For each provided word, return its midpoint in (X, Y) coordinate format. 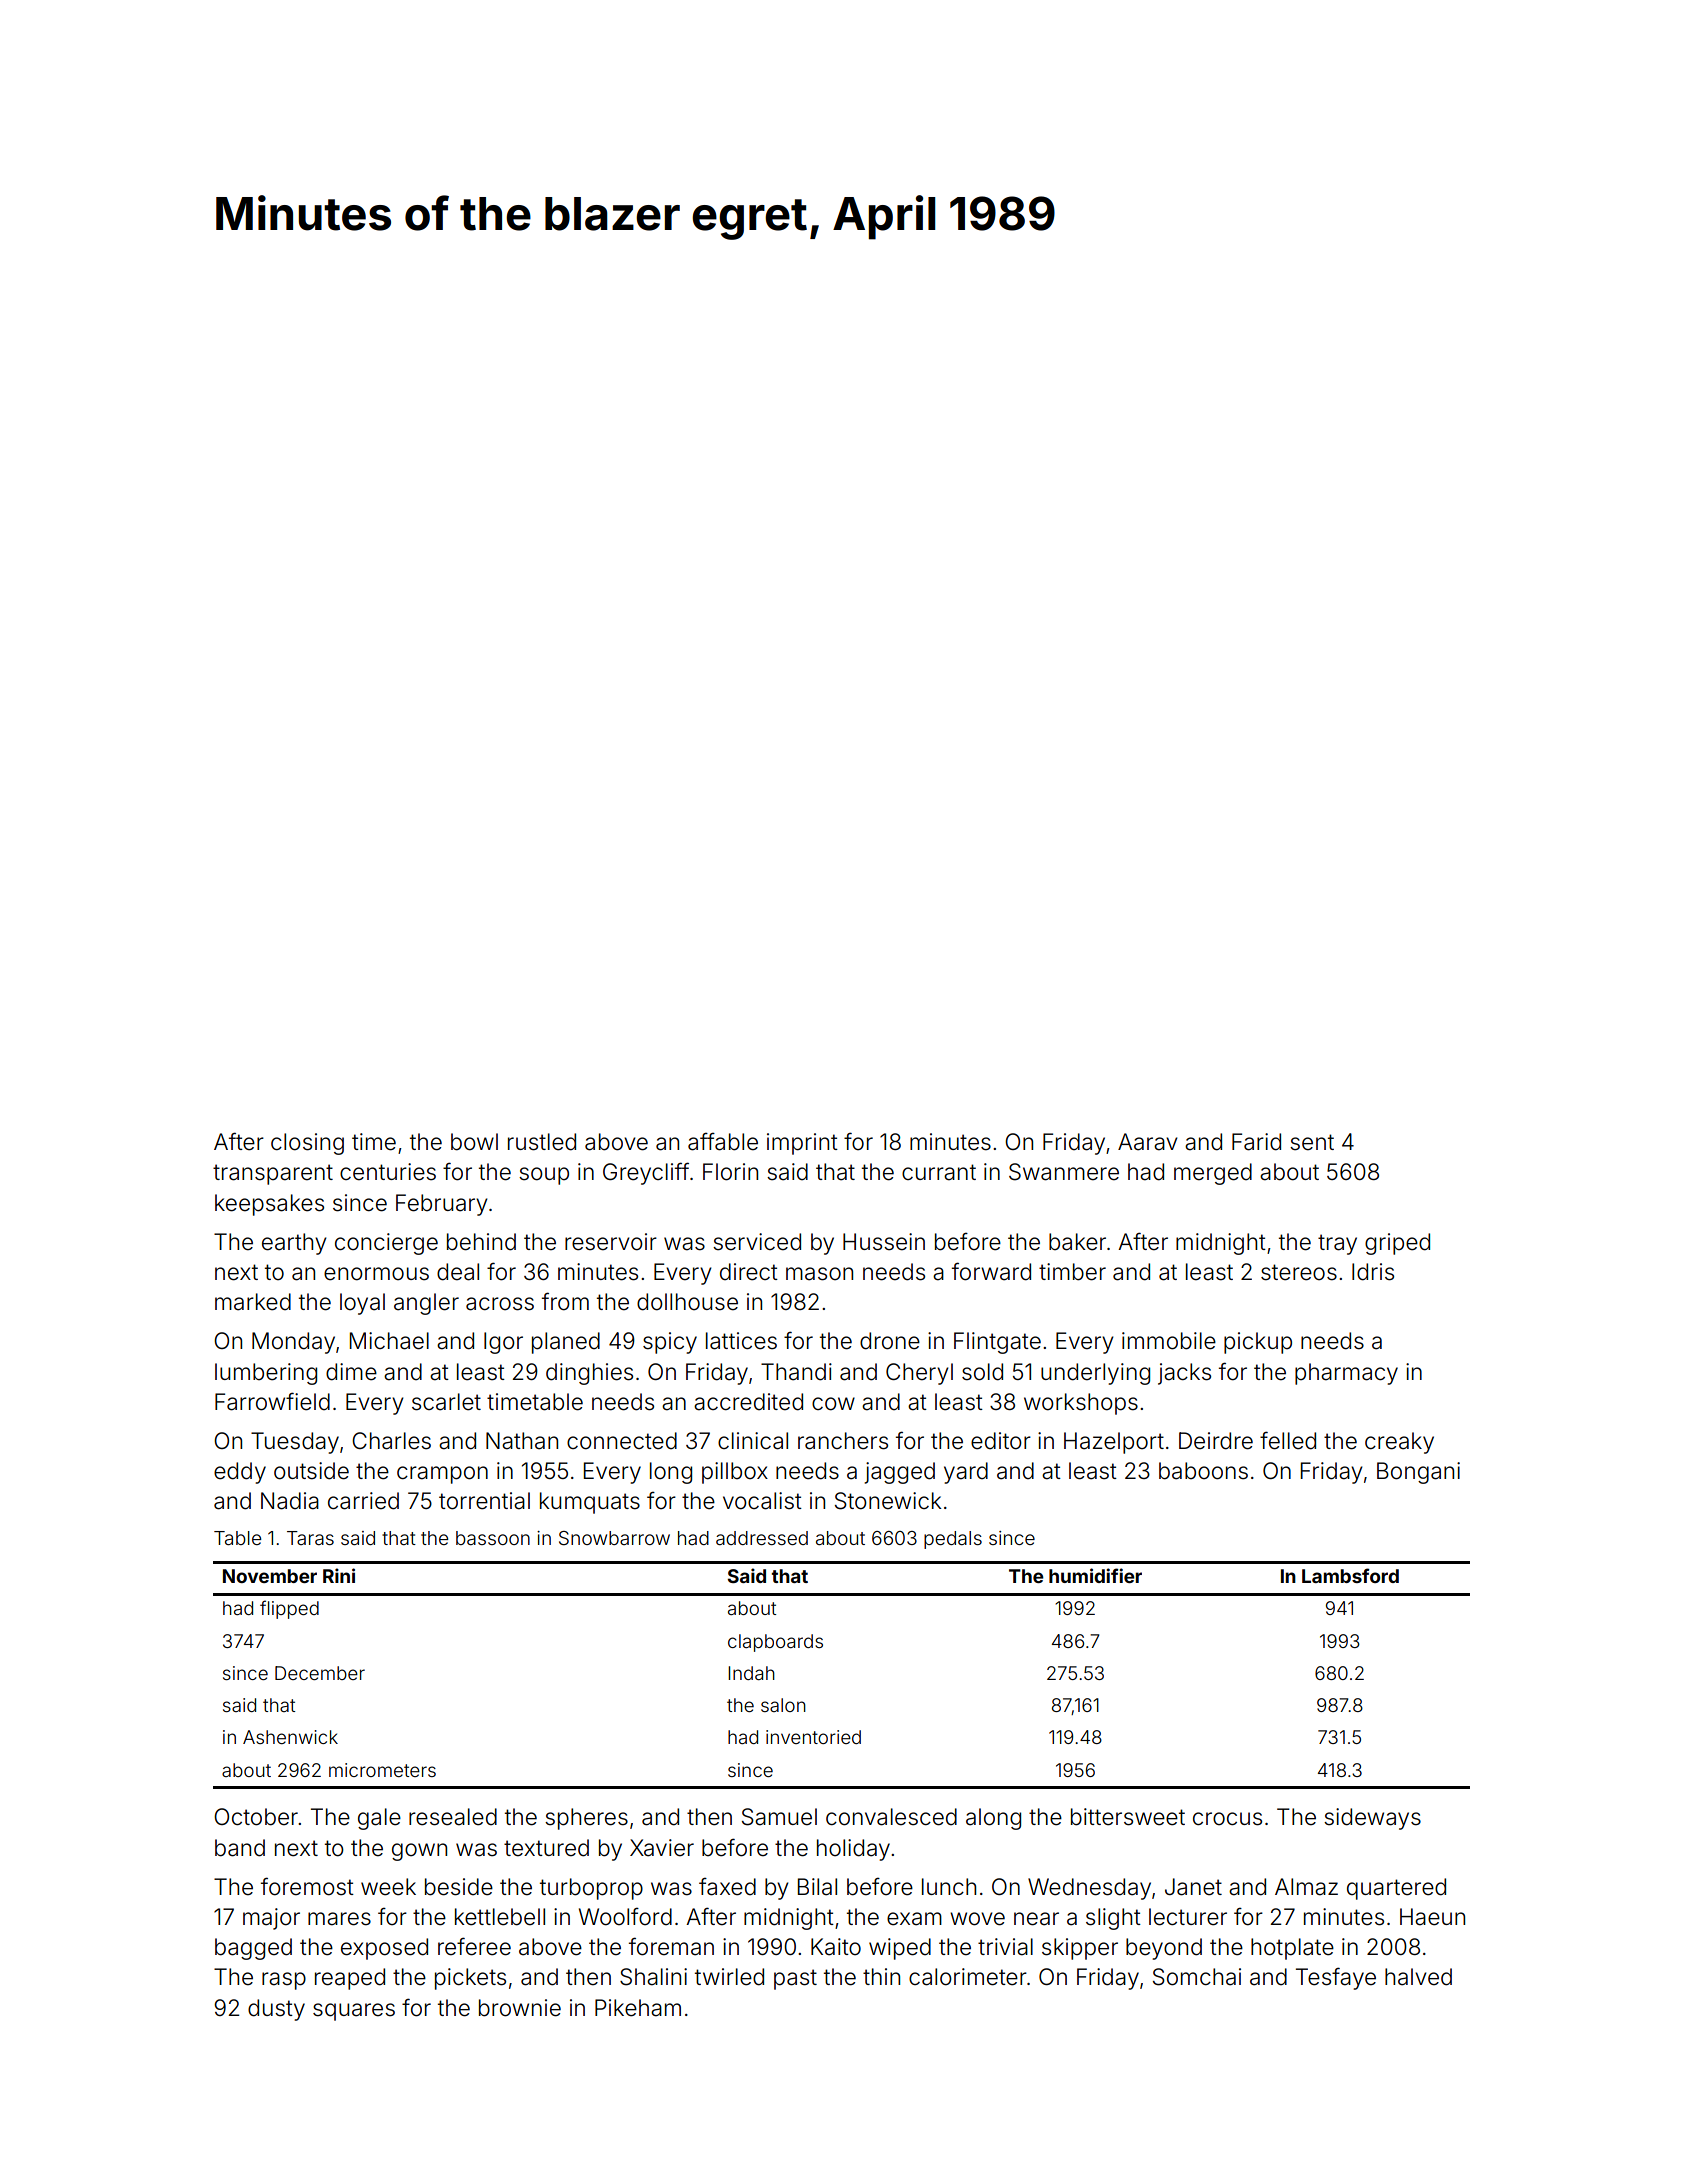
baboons (1203, 1471)
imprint (802, 1144)
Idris (1373, 1272)
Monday (293, 1343)
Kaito (836, 1947)
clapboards (775, 1643)
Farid (1256, 1142)
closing (307, 1144)
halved (1418, 1977)
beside (459, 1887)
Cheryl (919, 1374)
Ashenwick (290, 1737)
